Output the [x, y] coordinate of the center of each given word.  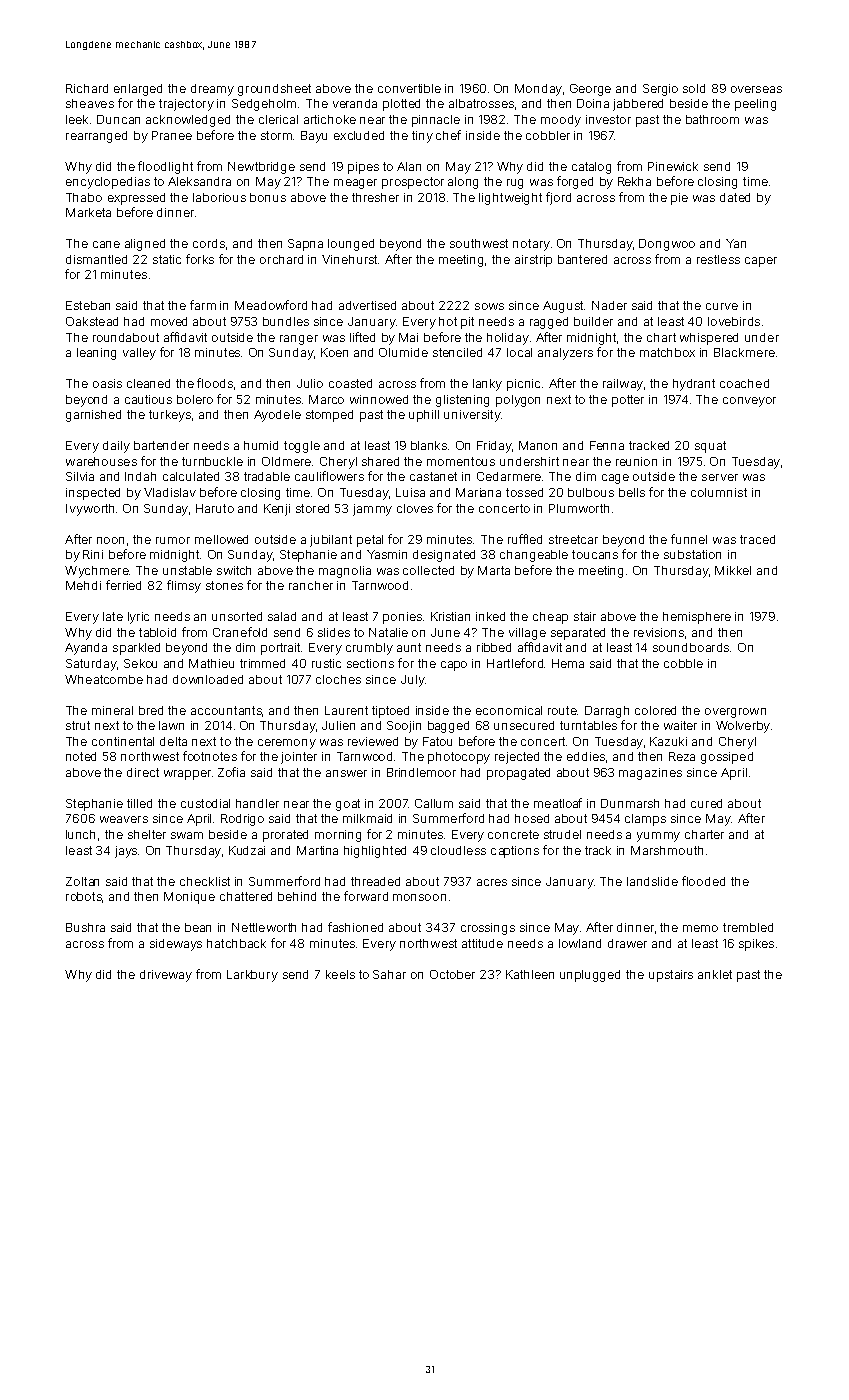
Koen [334, 352]
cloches [338, 679]
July [413, 681]
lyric [138, 618]
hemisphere [697, 618]
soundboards [691, 647]
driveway [166, 976]
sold [694, 88]
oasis [107, 383]
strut [78, 725]
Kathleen [530, 974]
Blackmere [744, 352]
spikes [756, 945]
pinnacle [436, 121]
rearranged [96, 137]
